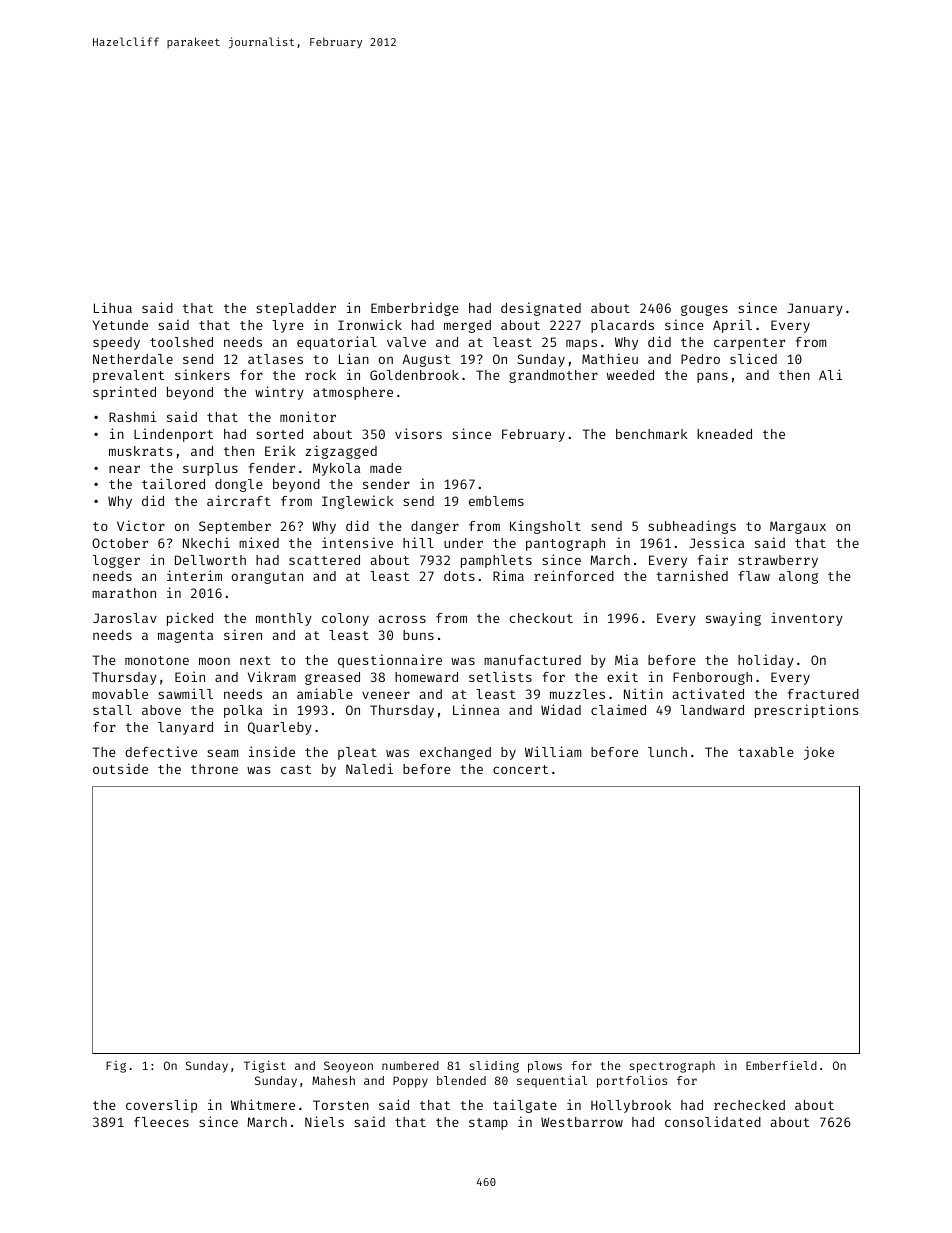 The width and height of the screenshot is (952, 1233). Describe the element at coordinates (545, 1067) in the screenshot. I see `plows` at that location.
